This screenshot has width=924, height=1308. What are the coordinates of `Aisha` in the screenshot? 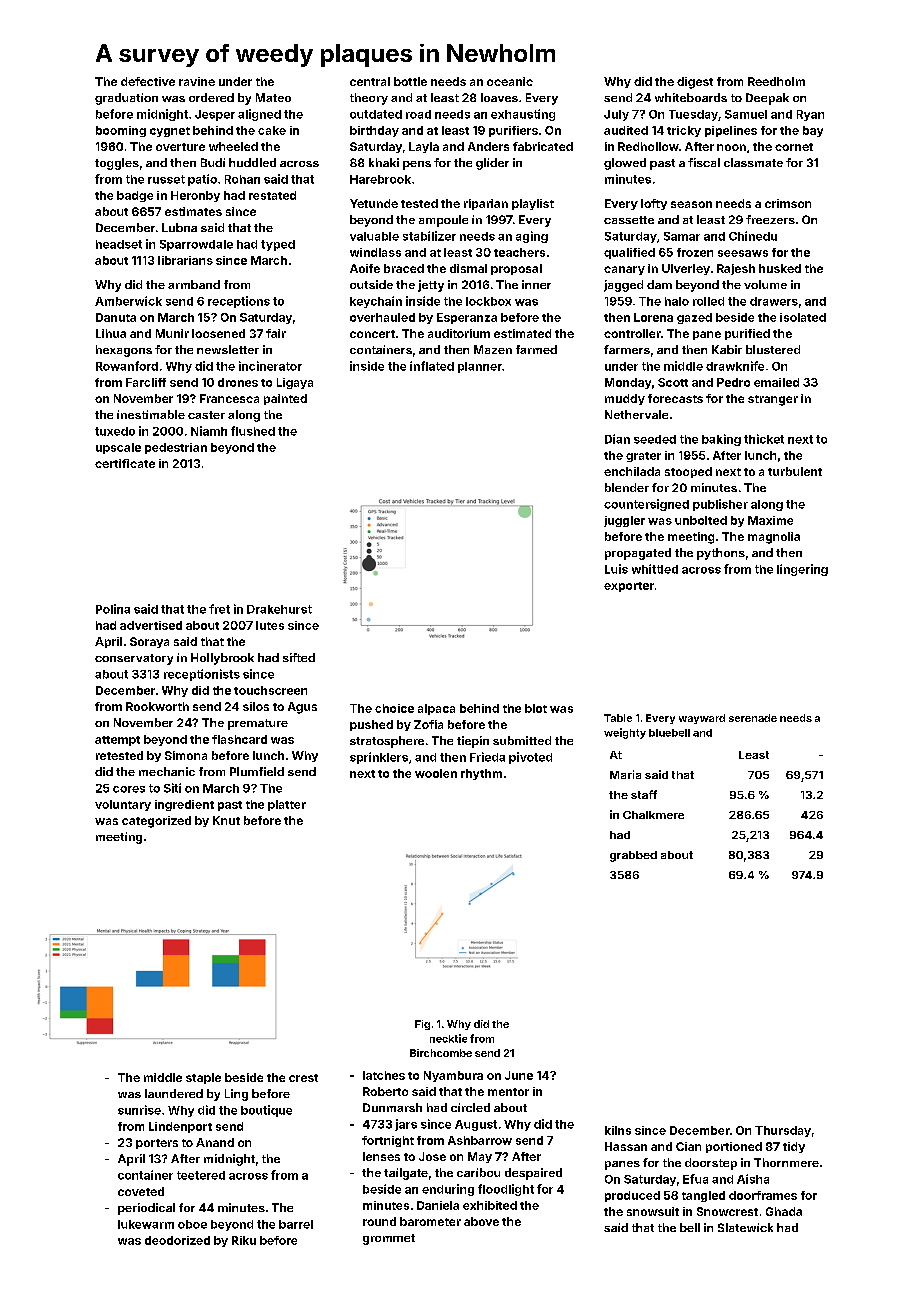 It's located at (753, 1179).
